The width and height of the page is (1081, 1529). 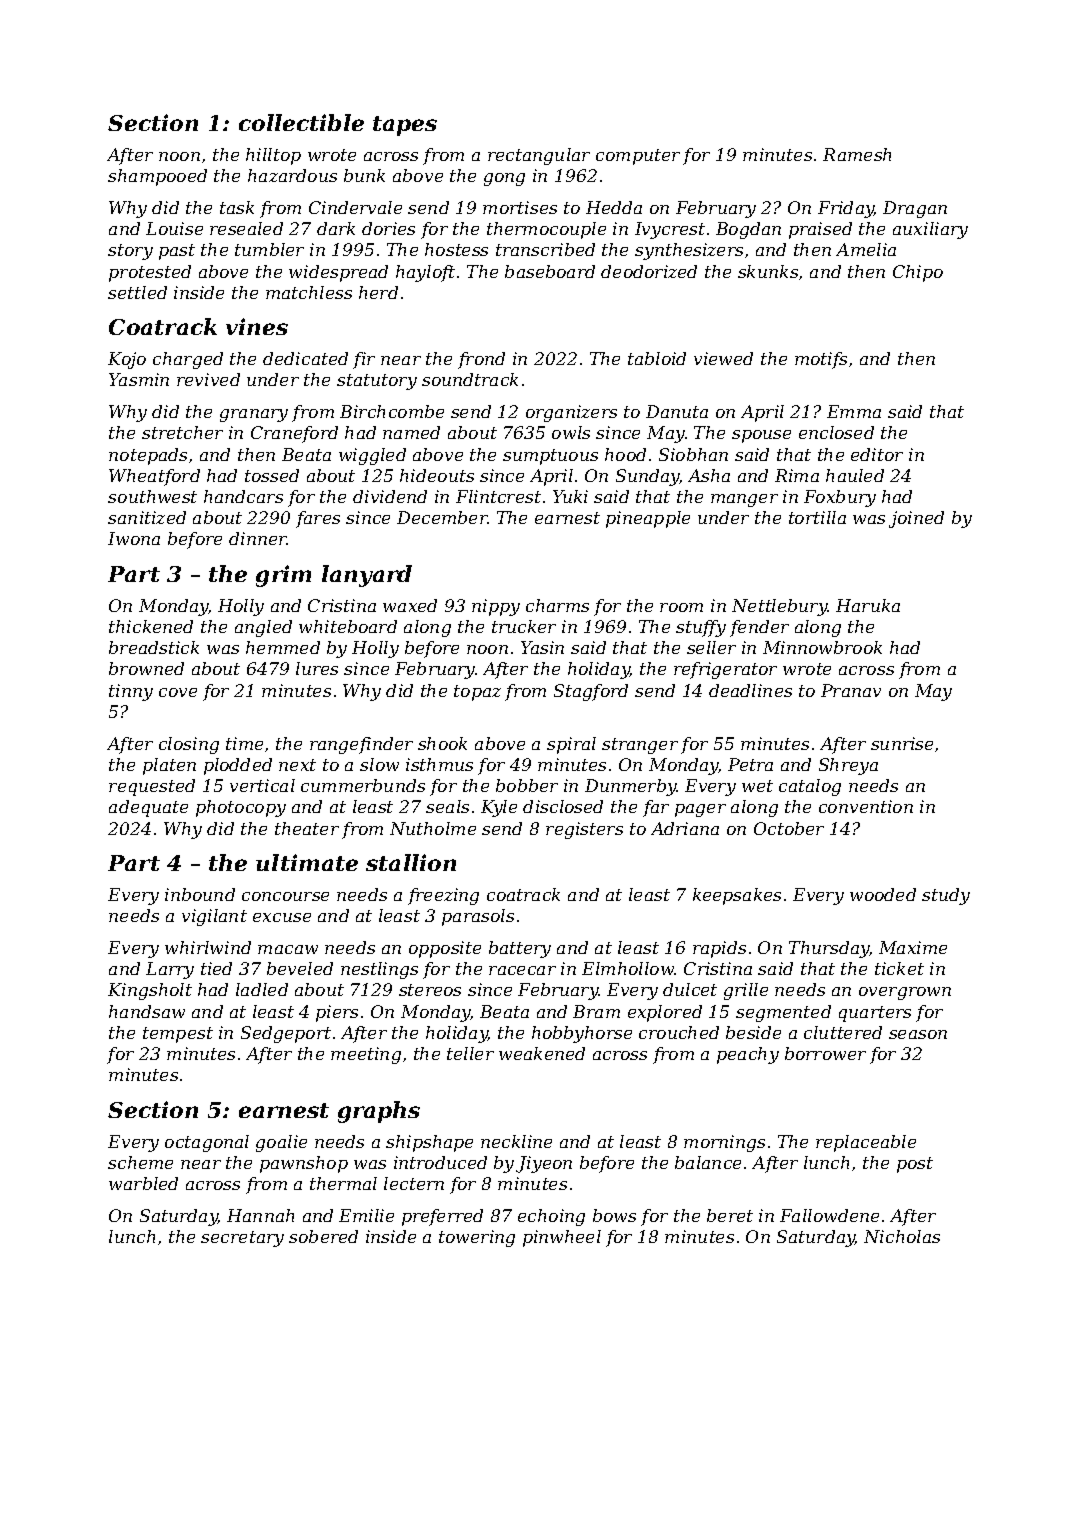 I want to click on computer, so click(x=638, y=157).
